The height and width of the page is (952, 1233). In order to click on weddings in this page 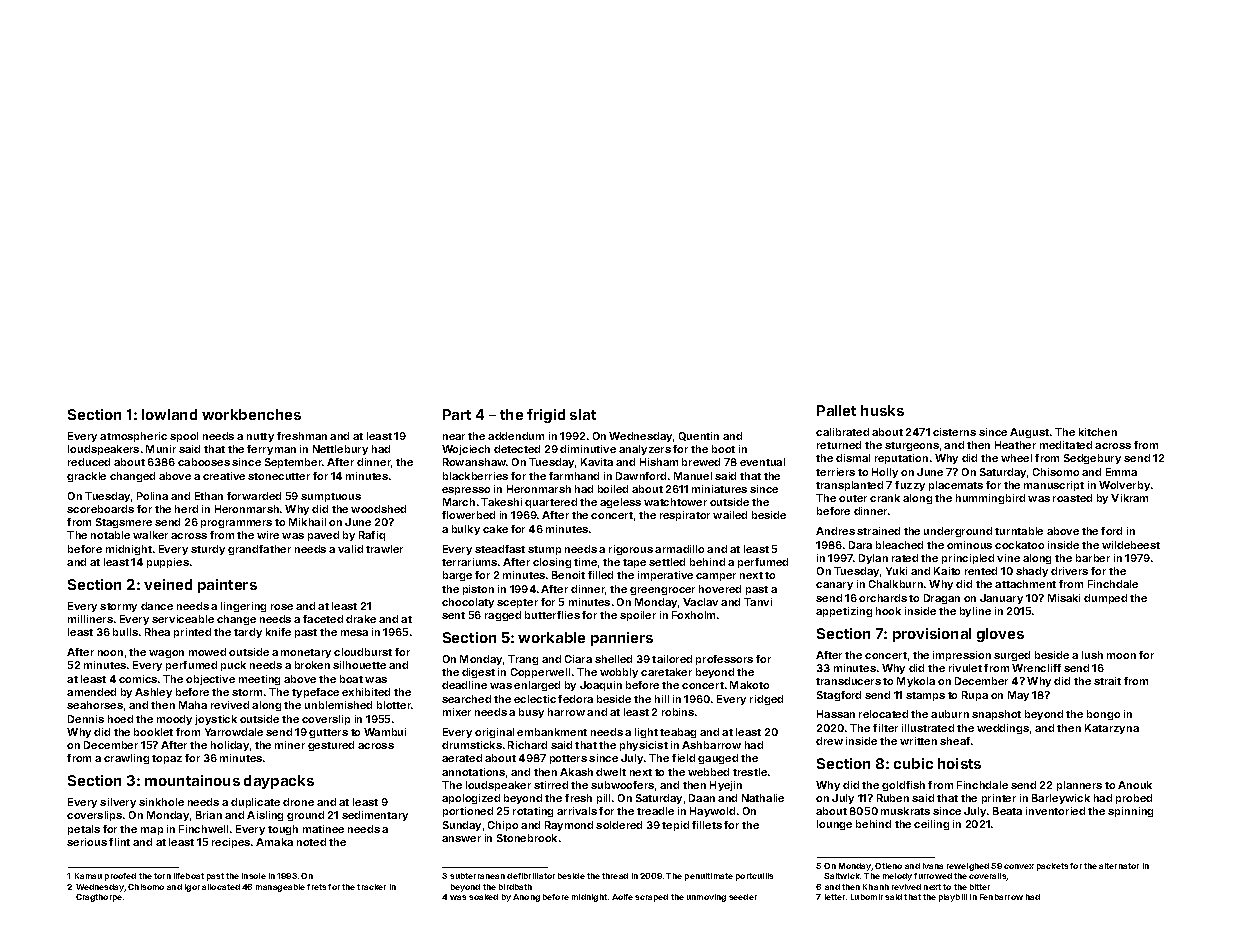, I will do `click(1003, 729)`.
